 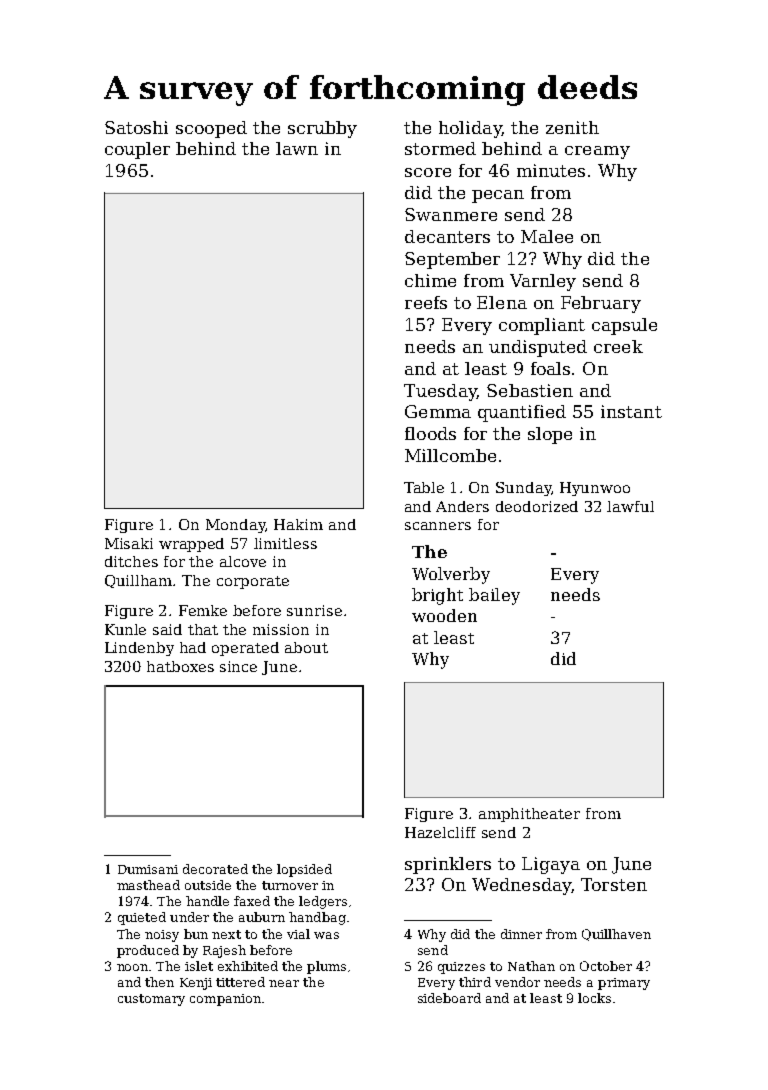 What do you see at coordinates (529, 815) in the screenshot?
I see `amphitheater` at bounding box center [529, 815].
